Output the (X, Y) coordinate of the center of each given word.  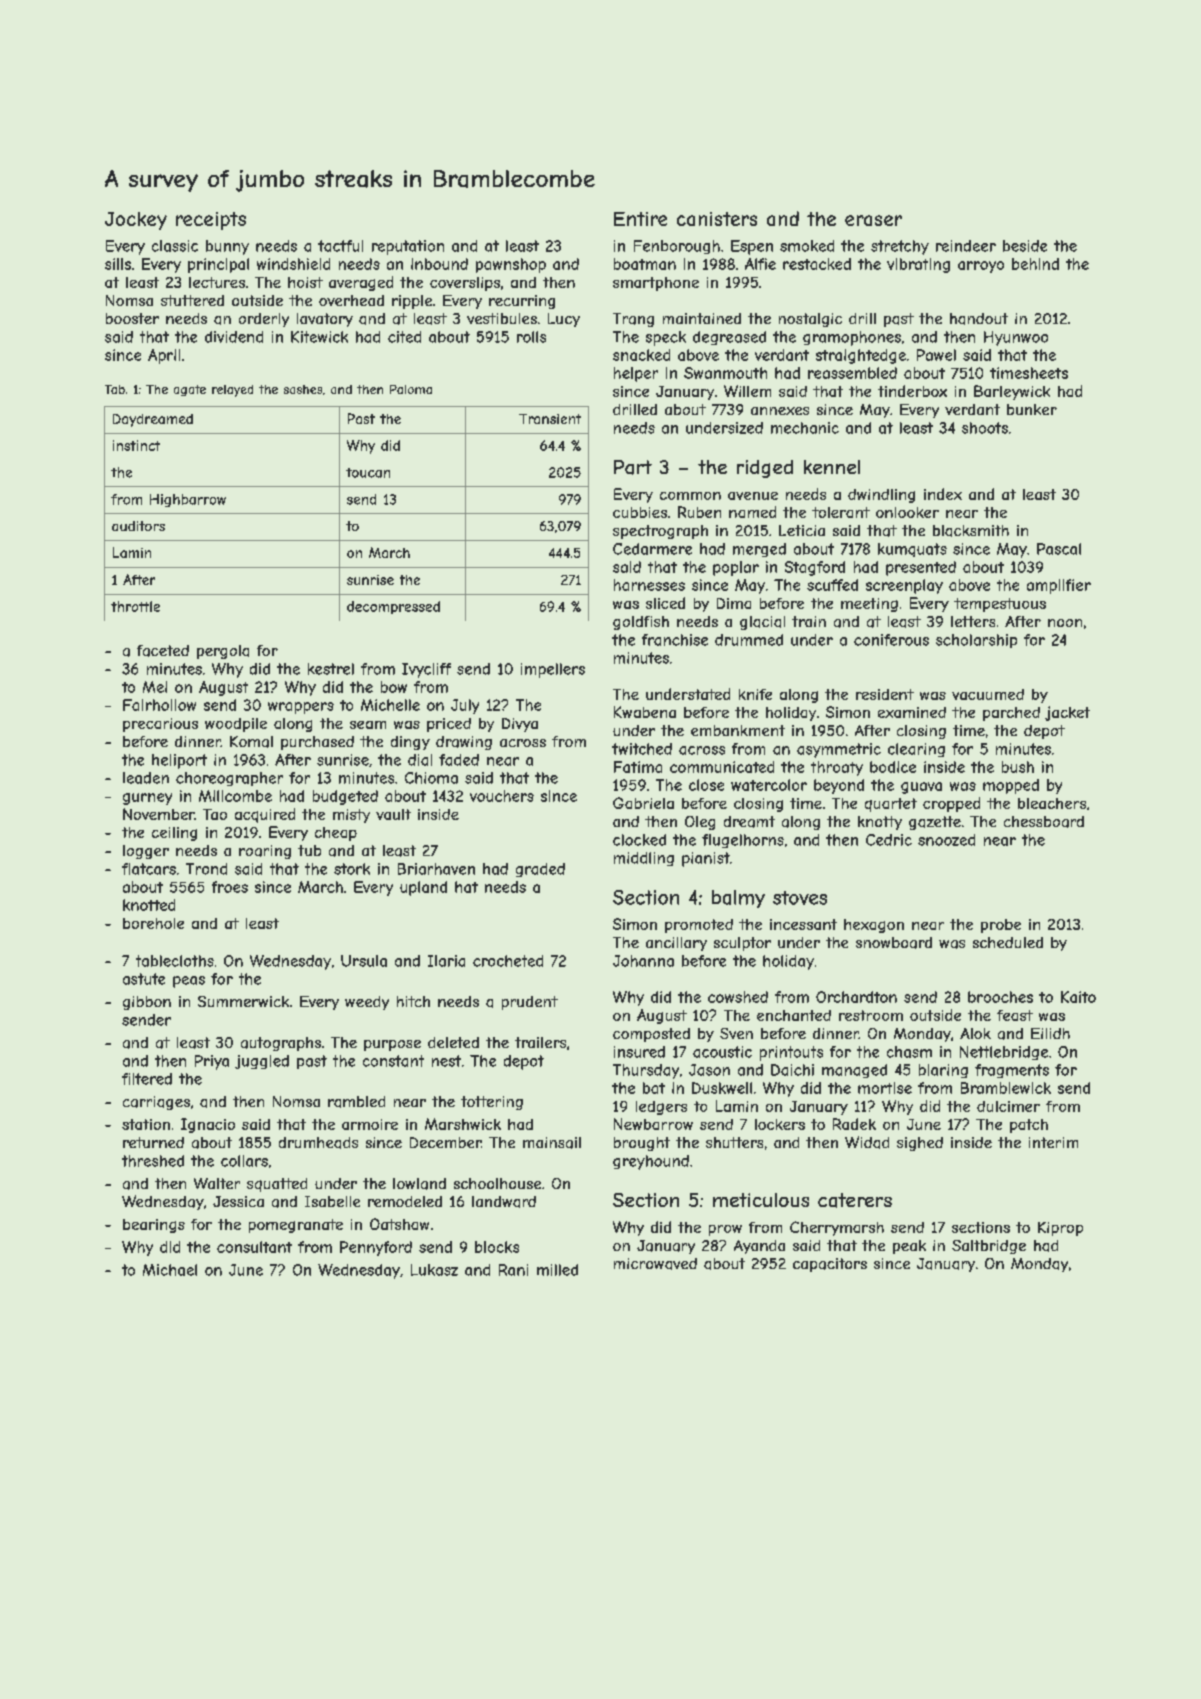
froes (230, 887)
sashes (303, 389)
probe (1001, 926)
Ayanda (759, 1247)
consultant (254, 1247)
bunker (1032, 409)
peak (909, 1247)
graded (540, 870)
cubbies (640, 512)
